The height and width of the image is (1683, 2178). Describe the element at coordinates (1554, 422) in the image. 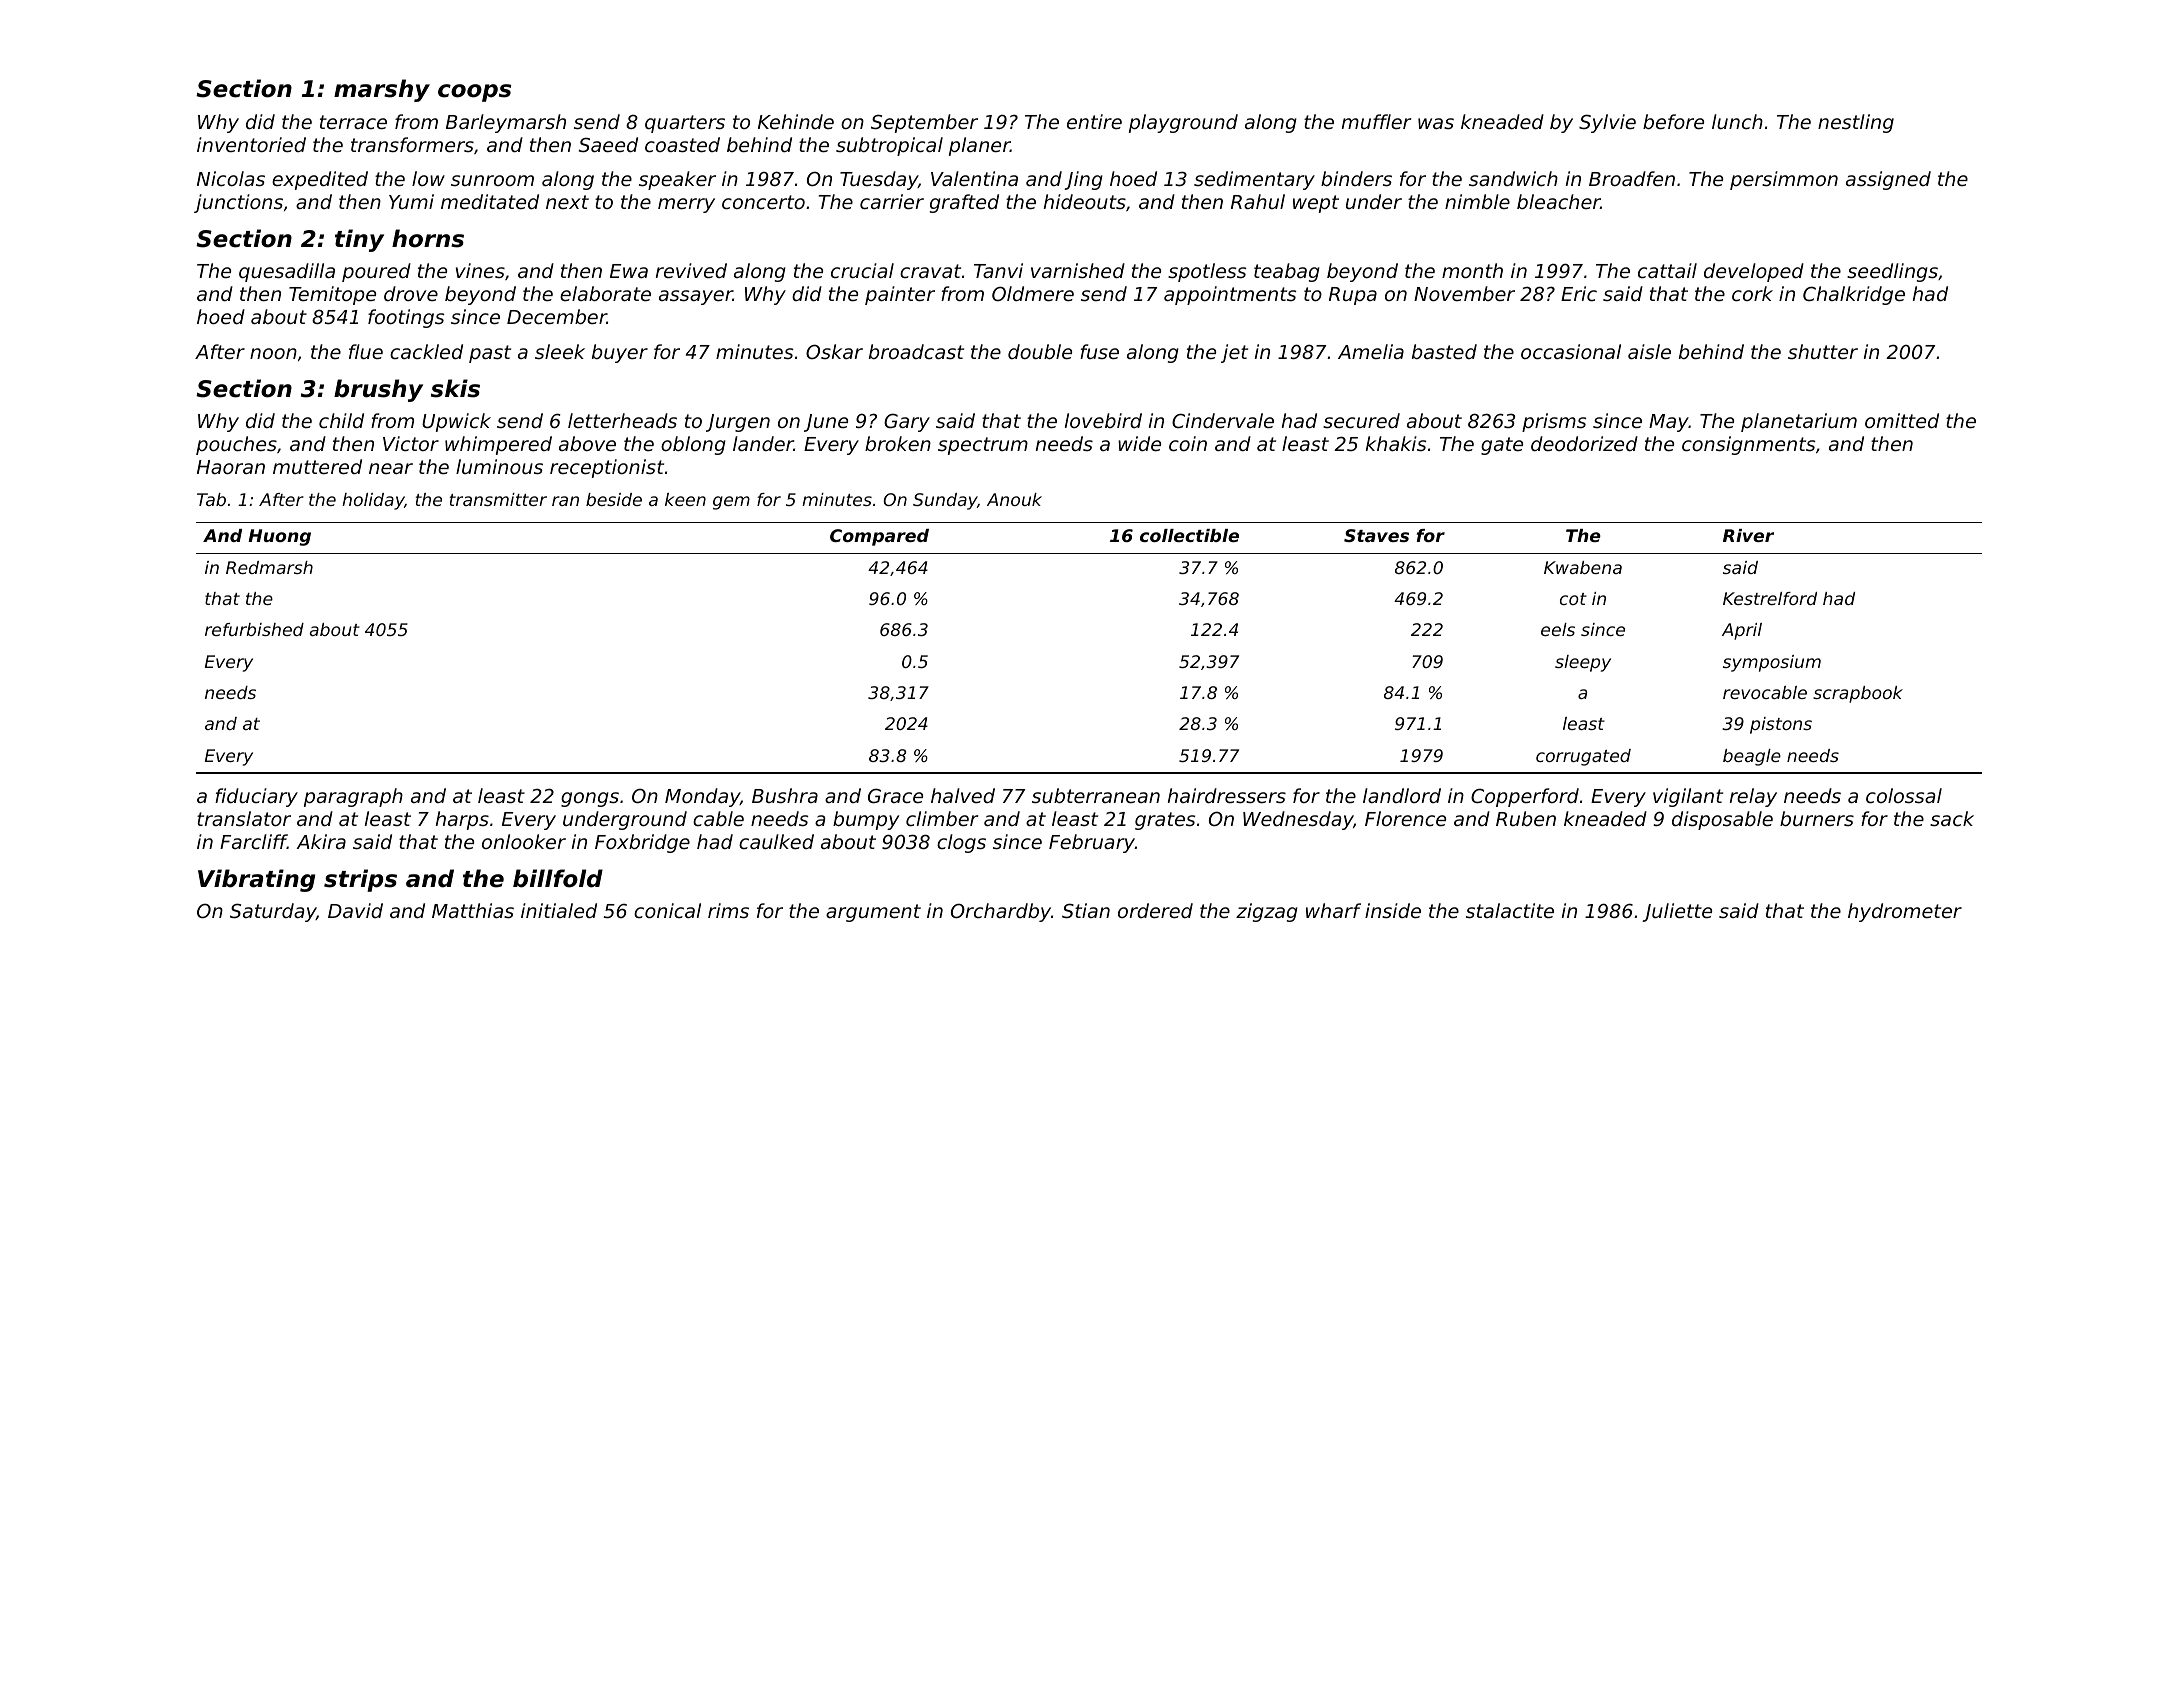

I see `prisms` at that location.
